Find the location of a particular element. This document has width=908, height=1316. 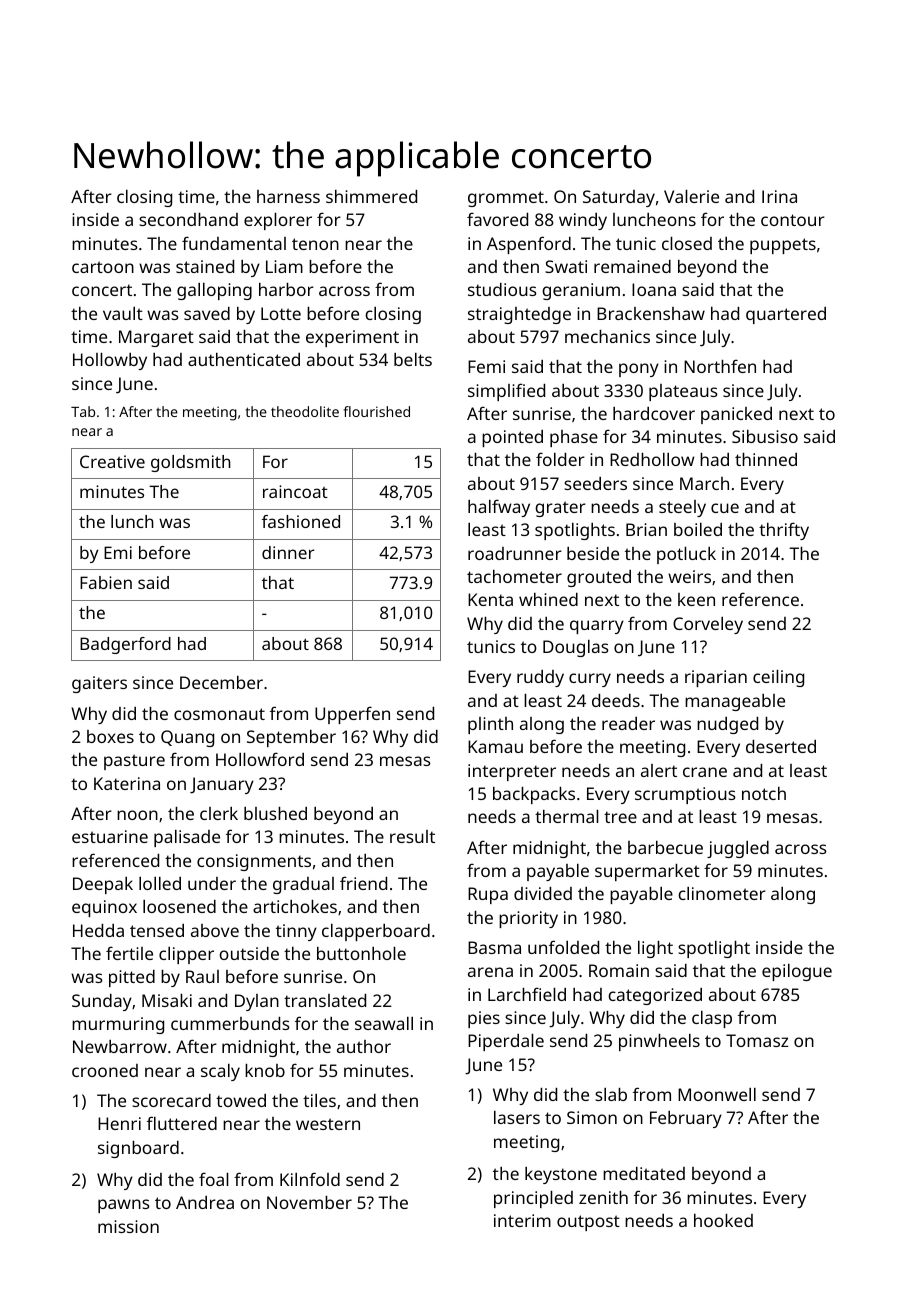

December is located at coordinates (221, 682).
